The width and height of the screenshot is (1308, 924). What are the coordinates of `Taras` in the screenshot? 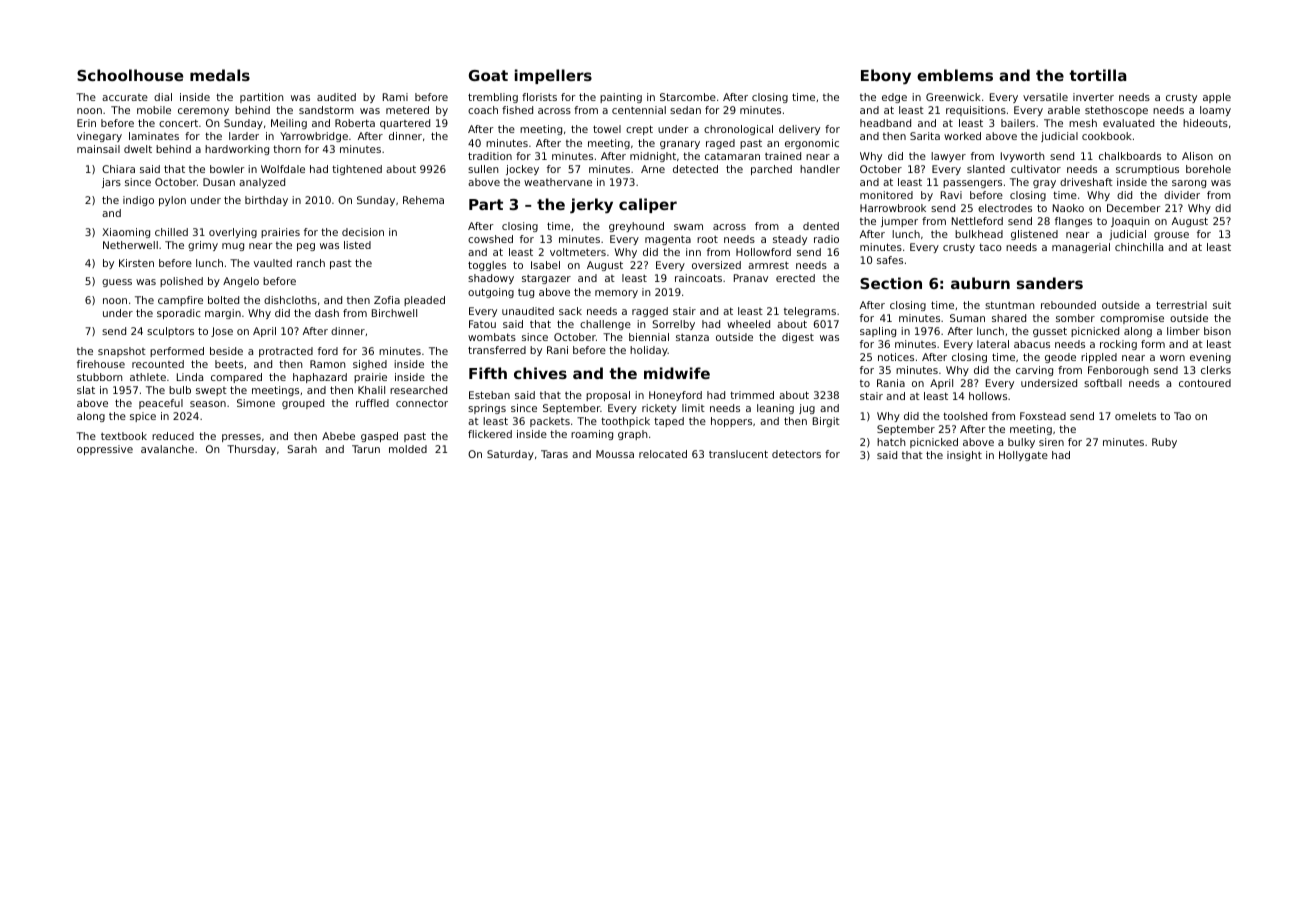 It's located at (554, 454).
